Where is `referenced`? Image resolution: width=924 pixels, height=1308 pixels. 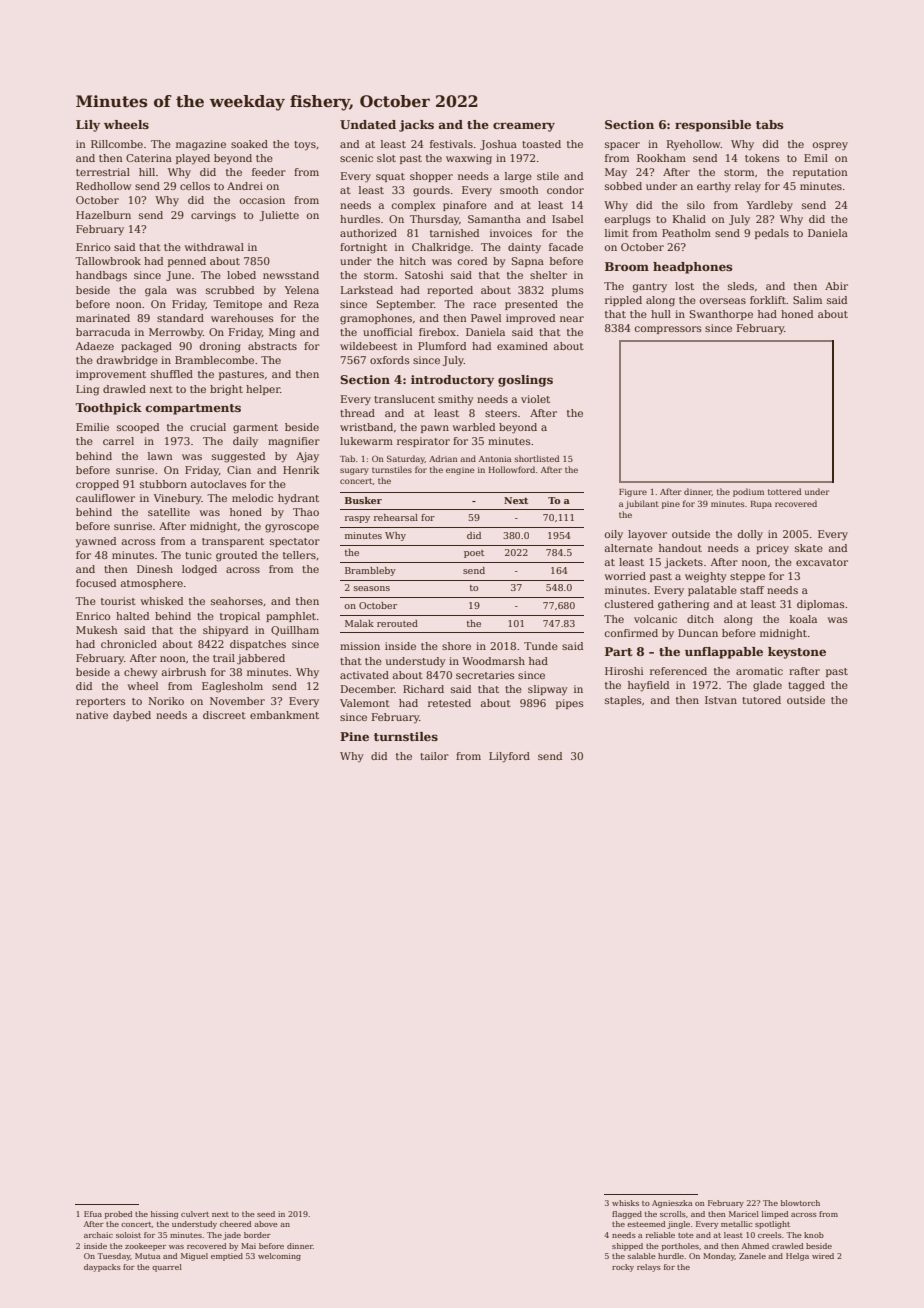 referenced is located at coordinates (678, 671).
